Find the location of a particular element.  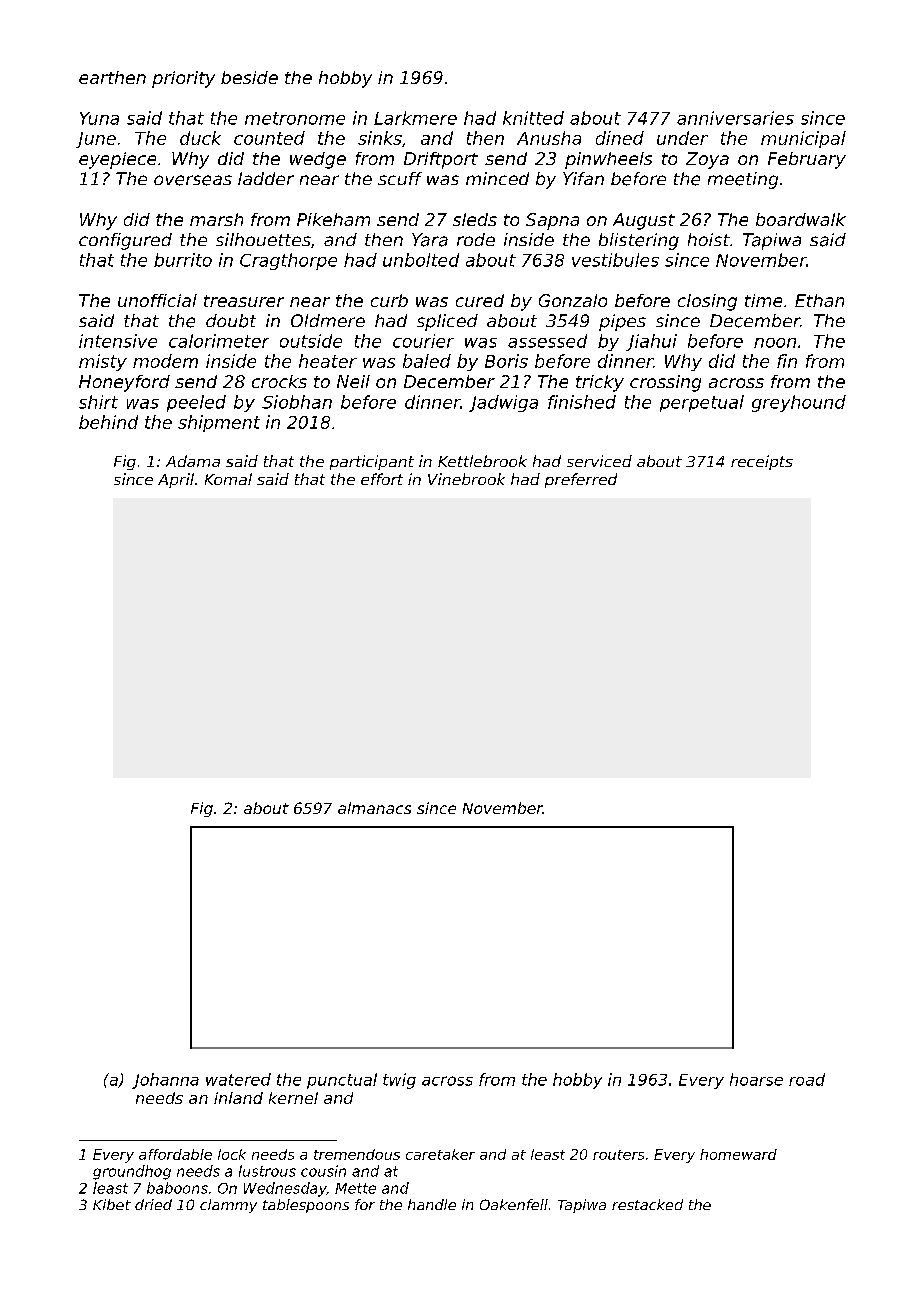

preferred is located at coordinates (581, 480).
